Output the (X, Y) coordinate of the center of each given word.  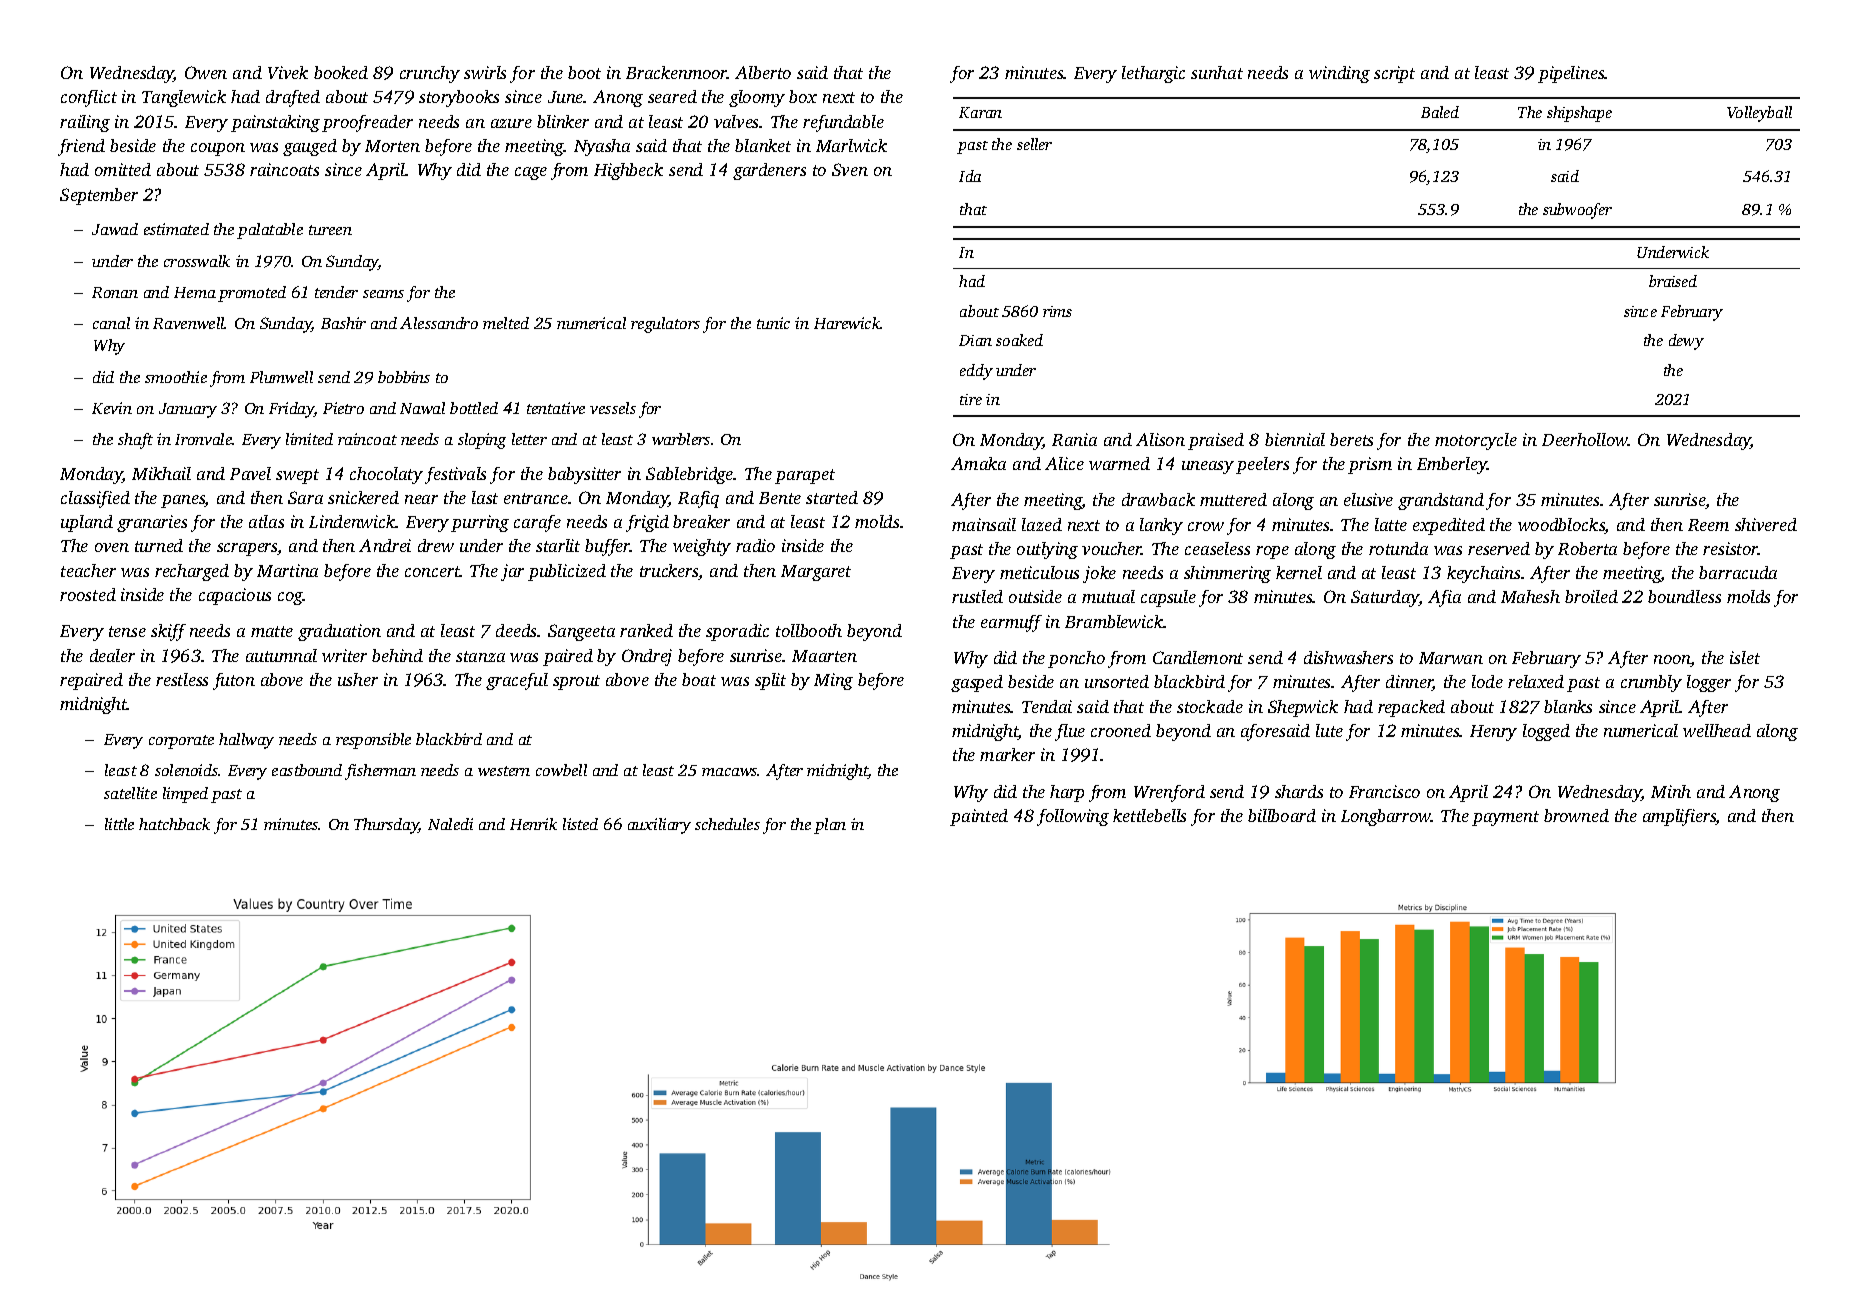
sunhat (1217, 72)
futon (234, 681)
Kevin (112, 408)
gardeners (769, 171)
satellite (130, 793)
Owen (206, 72)
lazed (1042, 524)
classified (95, 499)
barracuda (1738, 572)
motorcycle (1476, 441)
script (1394, 74)
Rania (1074, 439)
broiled (1591, 596)
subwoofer (1577, 211)
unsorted (1117, 681)
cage (531, 173)
